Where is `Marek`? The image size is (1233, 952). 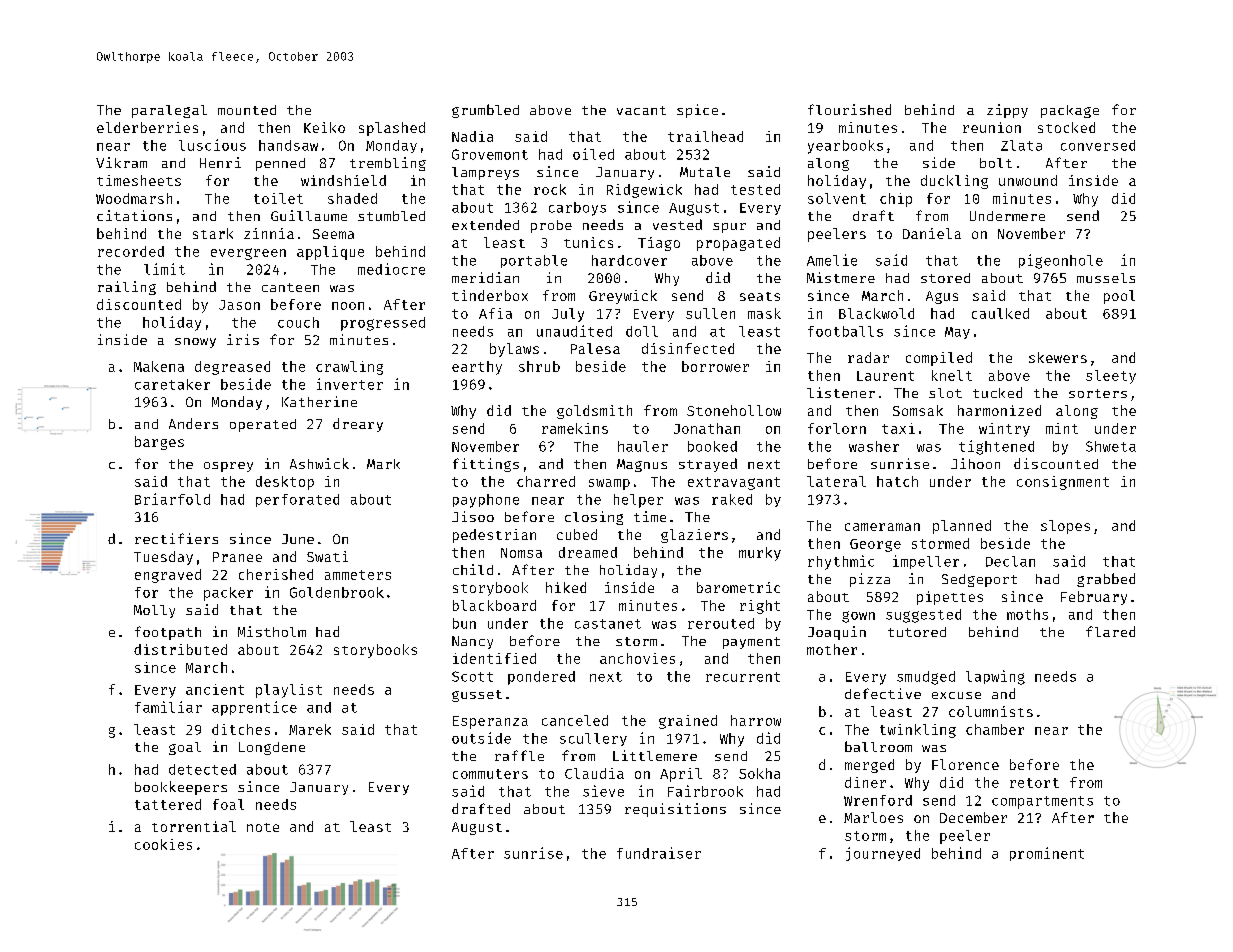
Marek is located at coordinates (310, 729).
